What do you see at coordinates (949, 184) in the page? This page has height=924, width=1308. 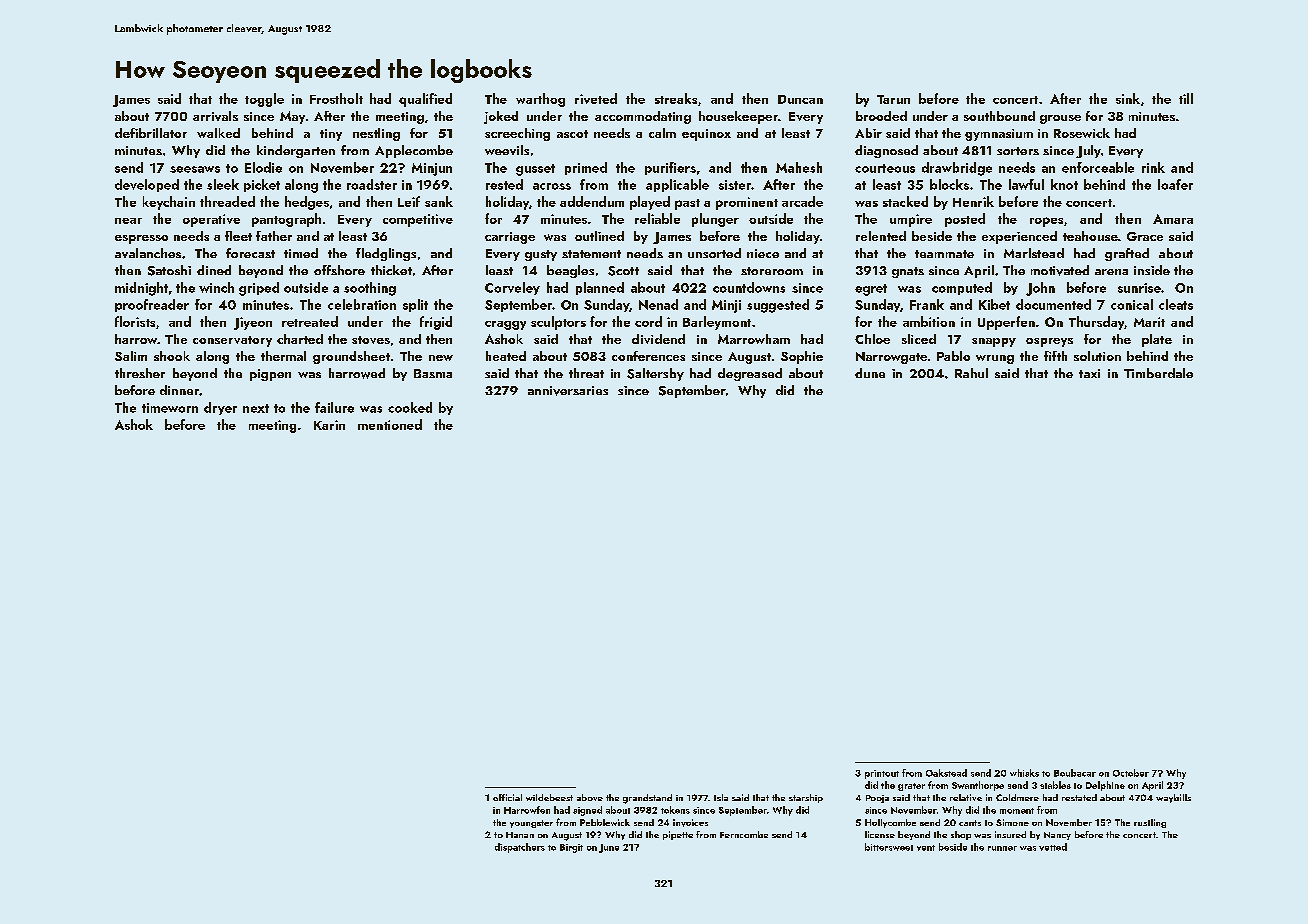 I see `blocks` at bounding box center [949, 184].
